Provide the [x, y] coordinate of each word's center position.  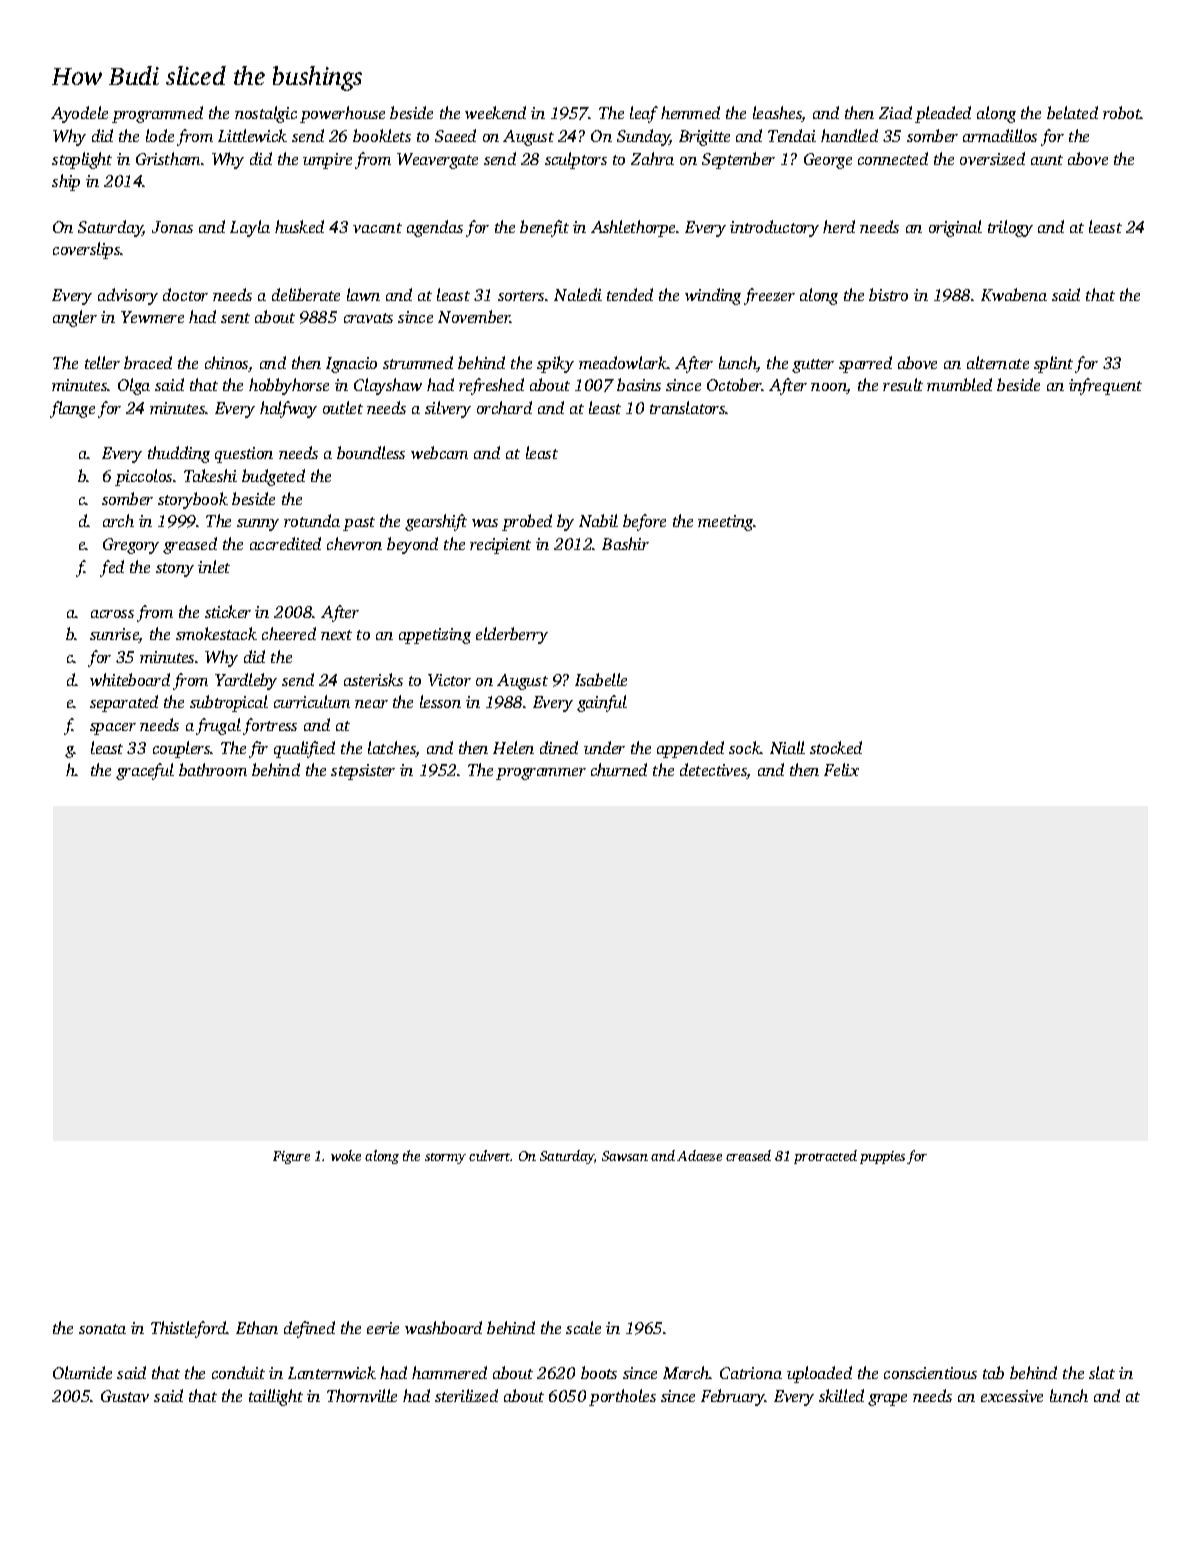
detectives [713, 771]
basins [639, 384]
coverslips [87, 250]
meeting [726, 523]
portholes [622, 1397]
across [112, 614]
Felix [841, 769]
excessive [1012, 1396]
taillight [276, 1397]
